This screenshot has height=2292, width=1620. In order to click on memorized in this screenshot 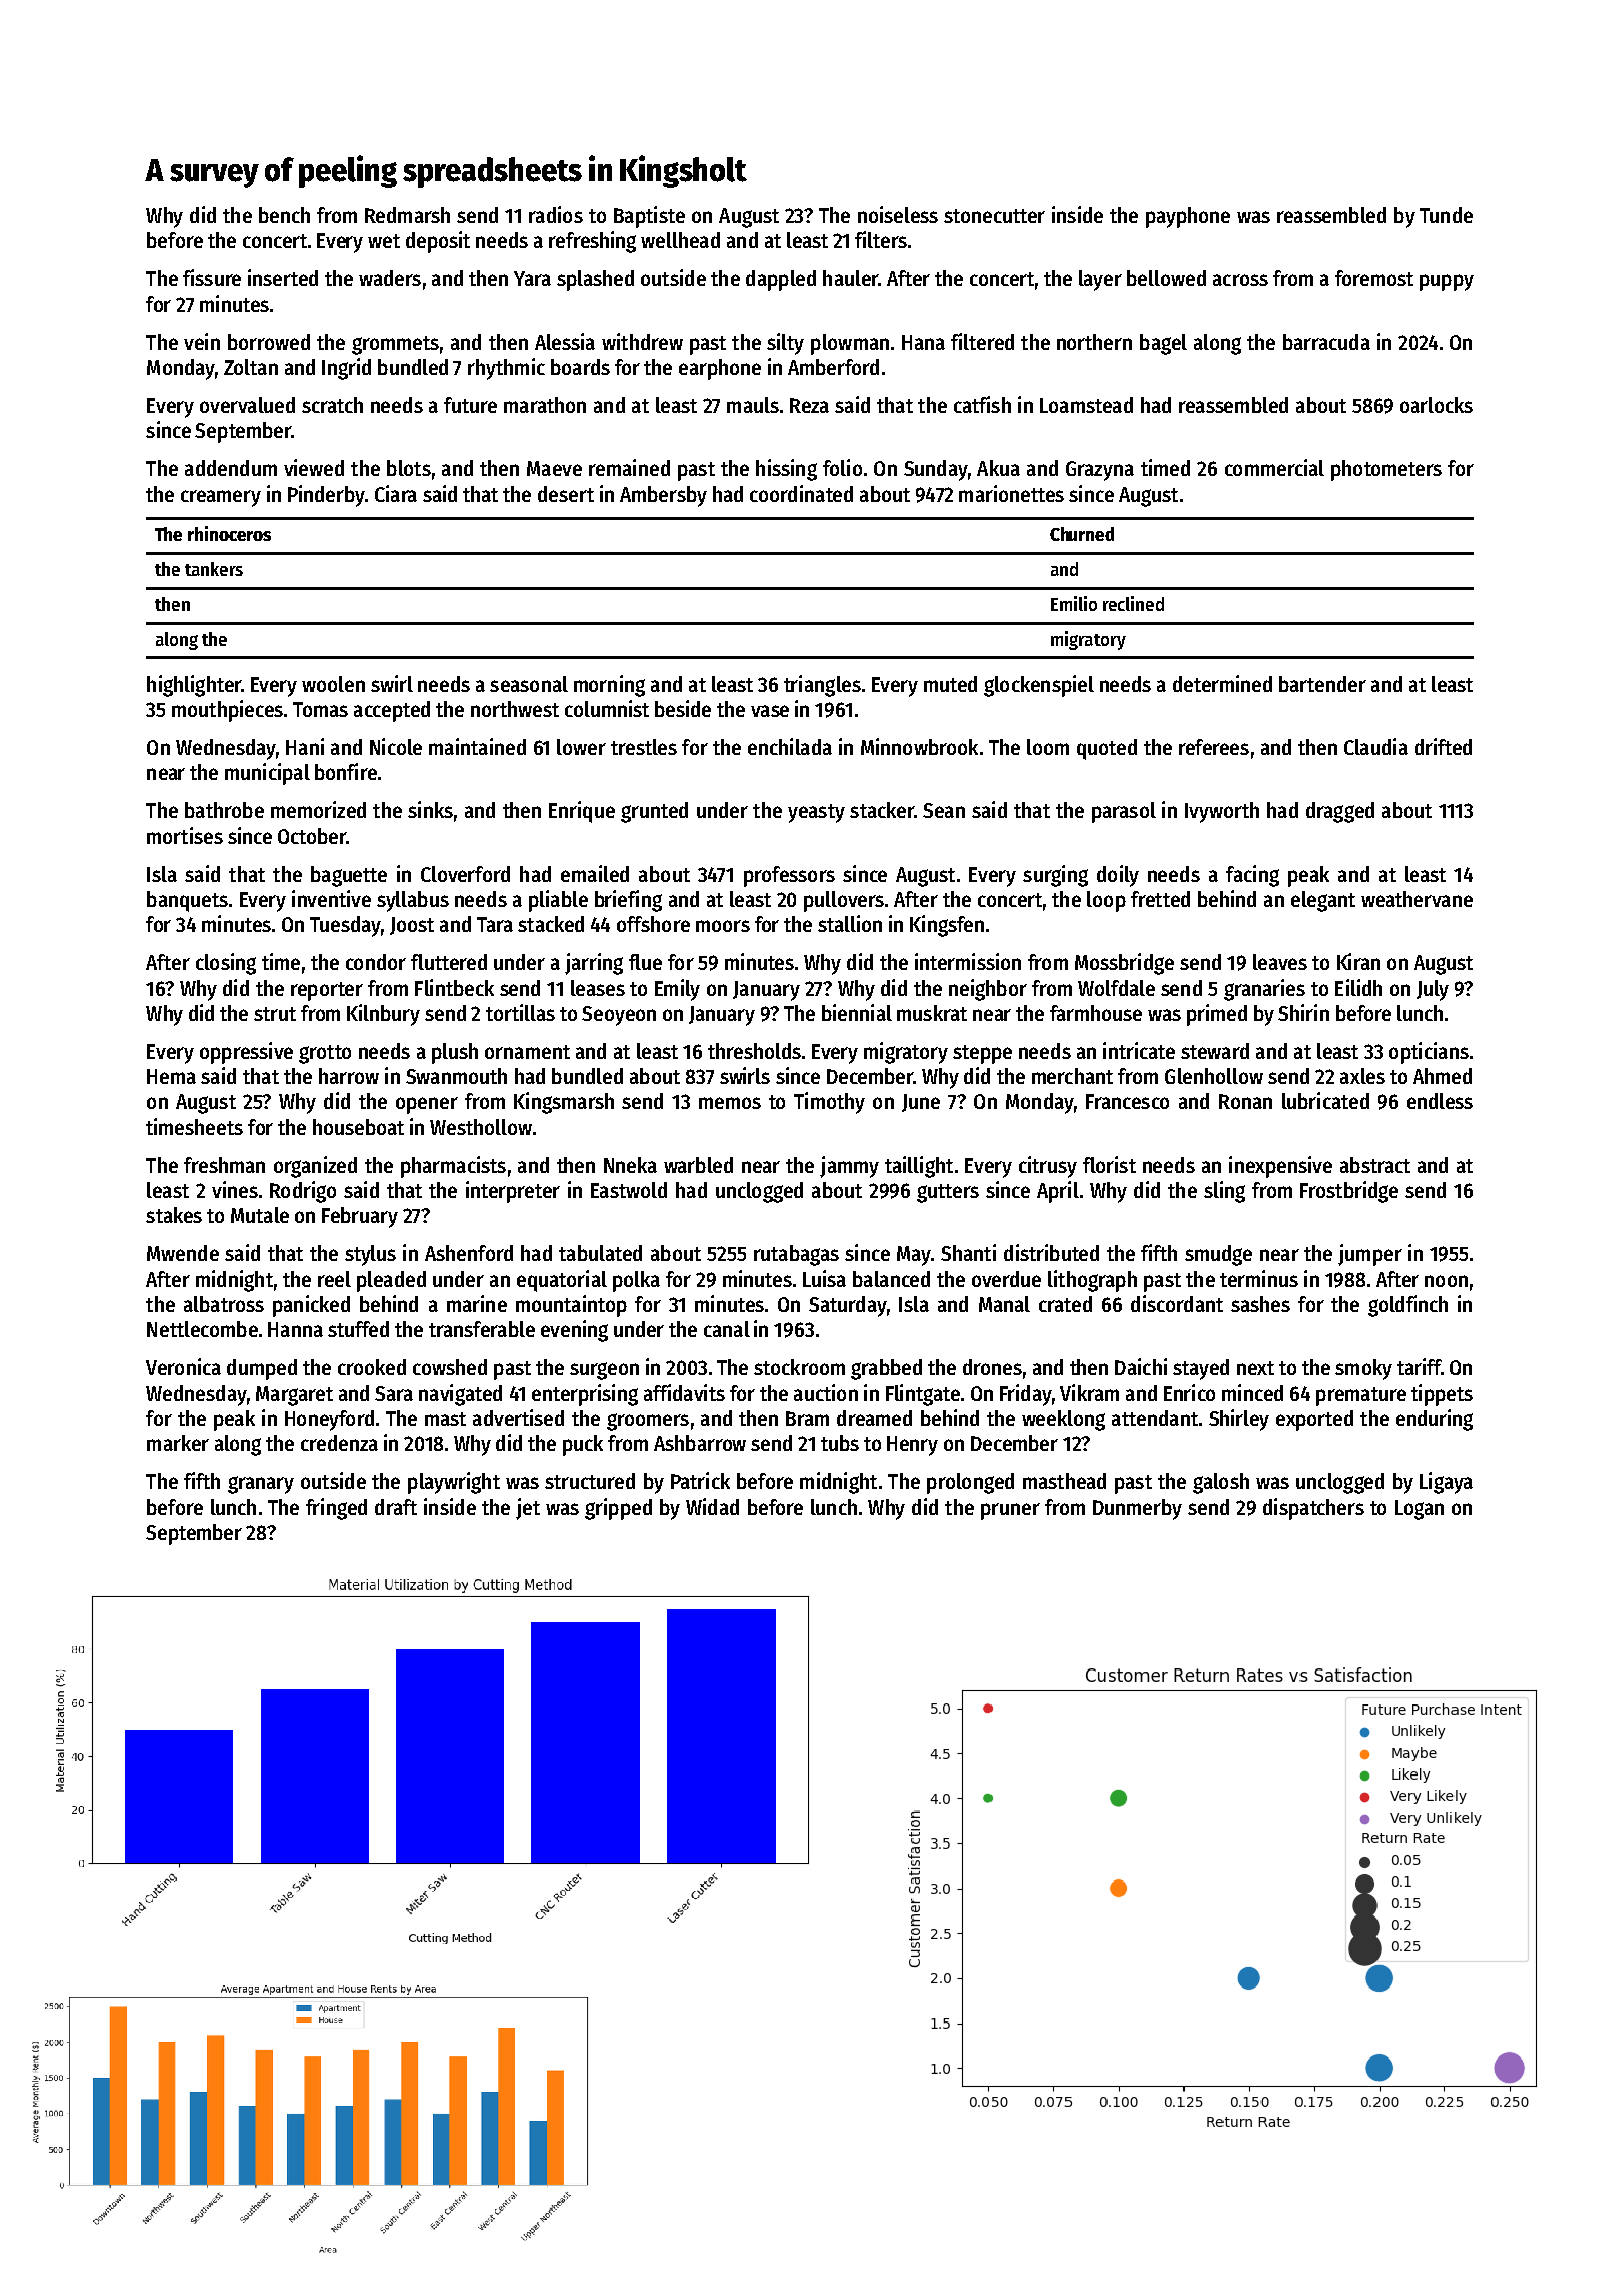, I will do `click(318, 809)`.
